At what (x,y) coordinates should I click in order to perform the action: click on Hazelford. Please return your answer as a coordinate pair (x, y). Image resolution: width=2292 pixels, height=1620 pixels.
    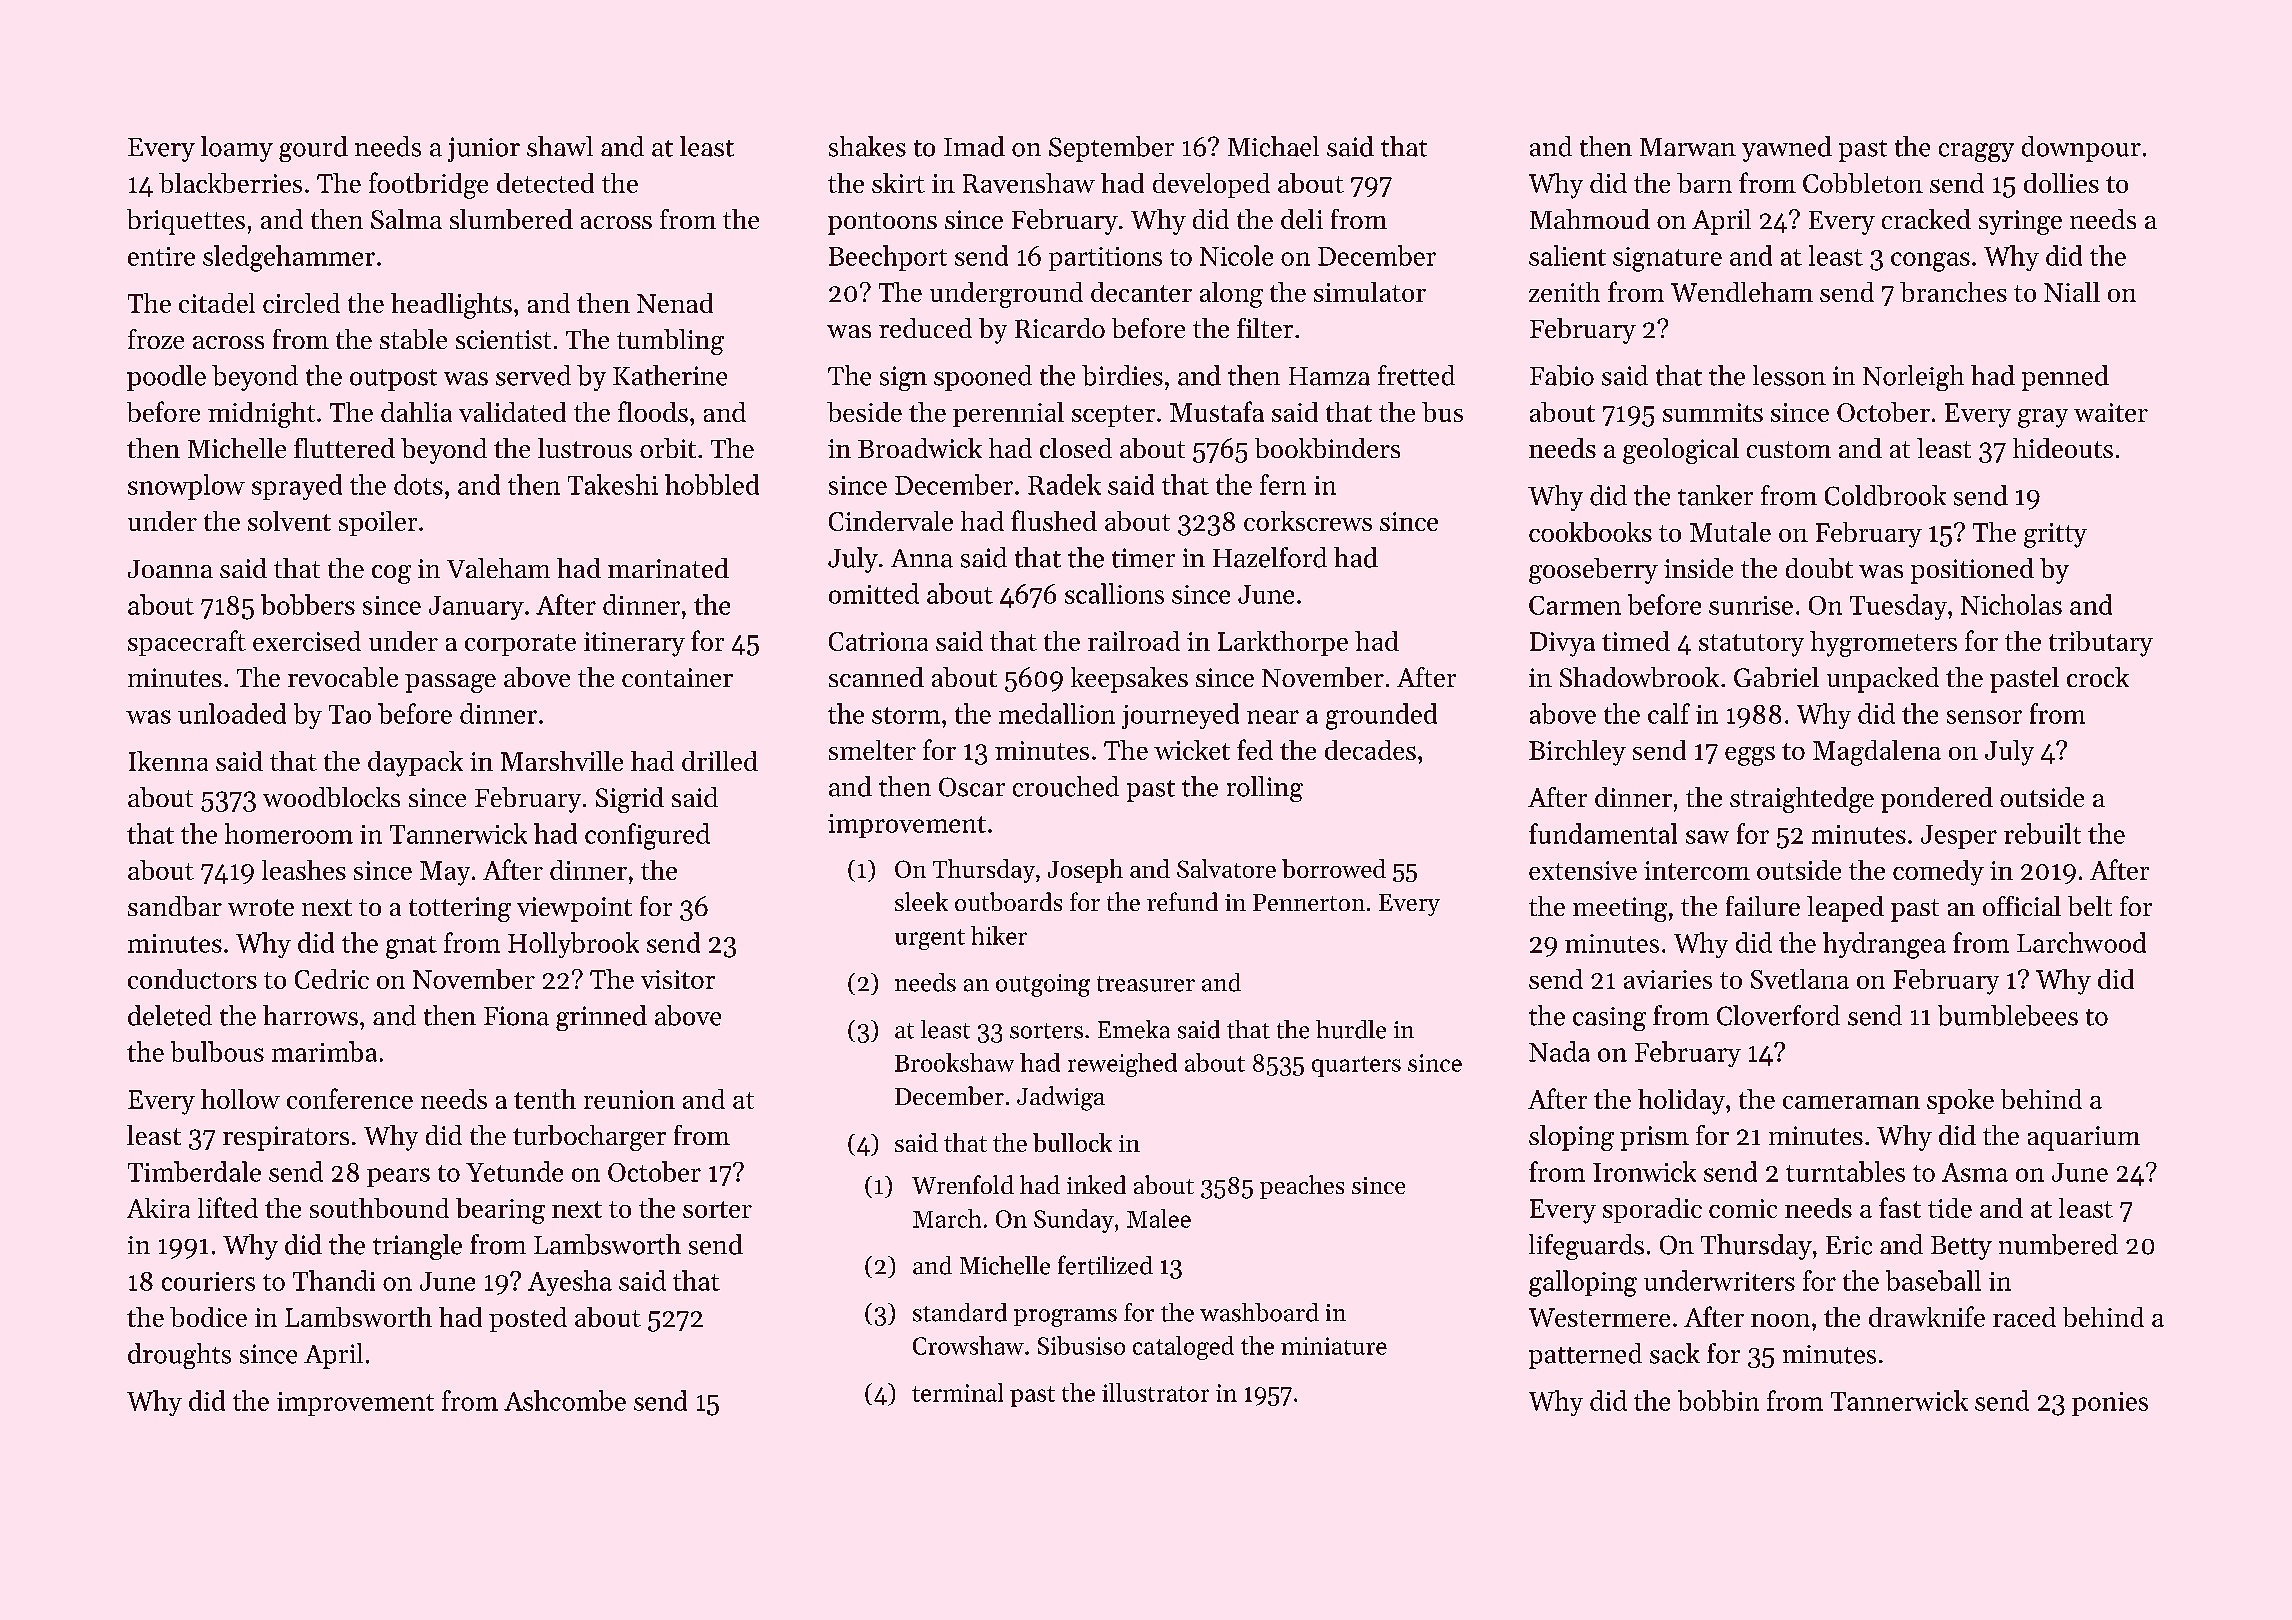
    Looking at the image, I should click on (1270, 557).
